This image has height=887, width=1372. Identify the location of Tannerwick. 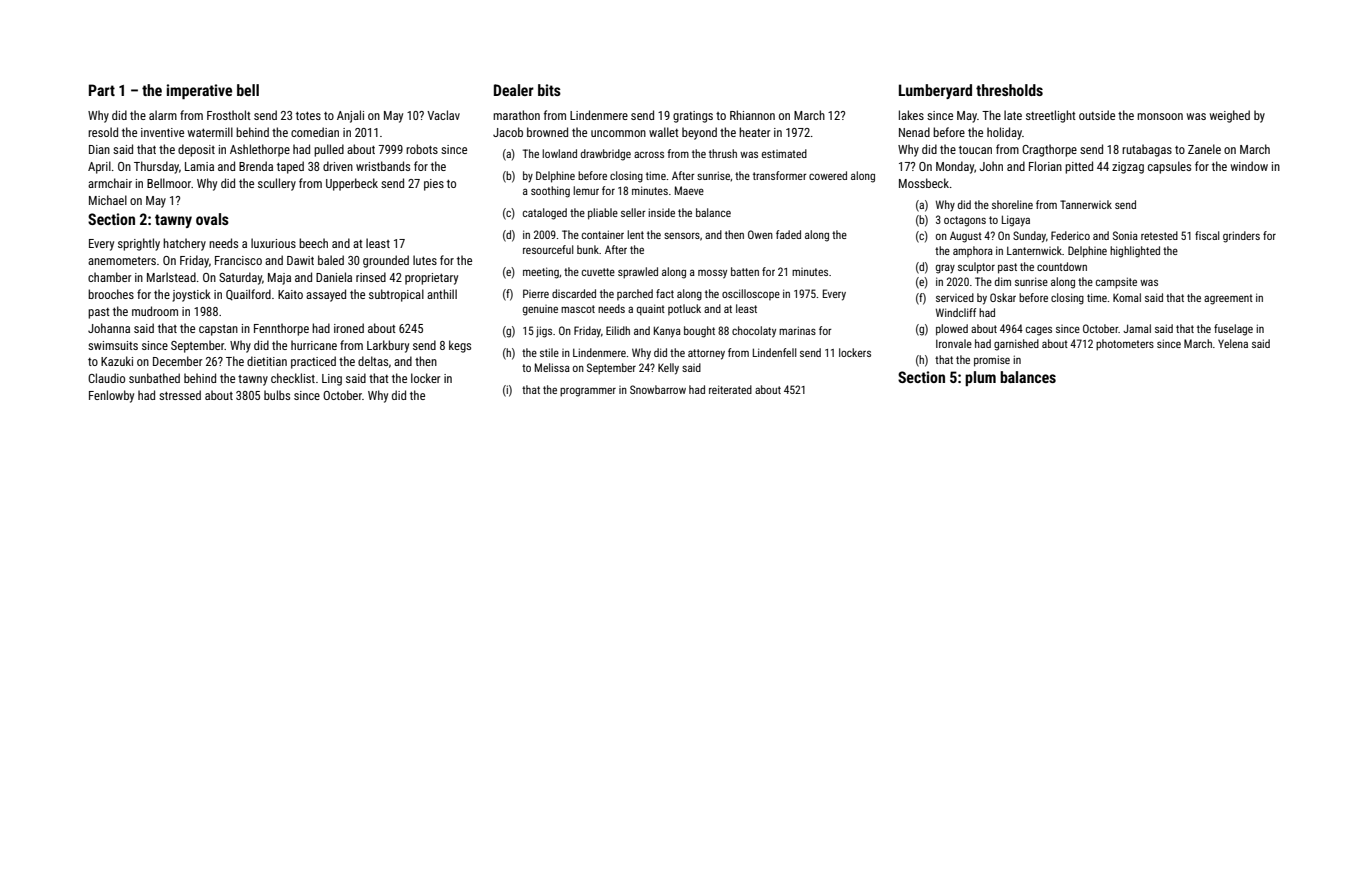
(1086, 204).
